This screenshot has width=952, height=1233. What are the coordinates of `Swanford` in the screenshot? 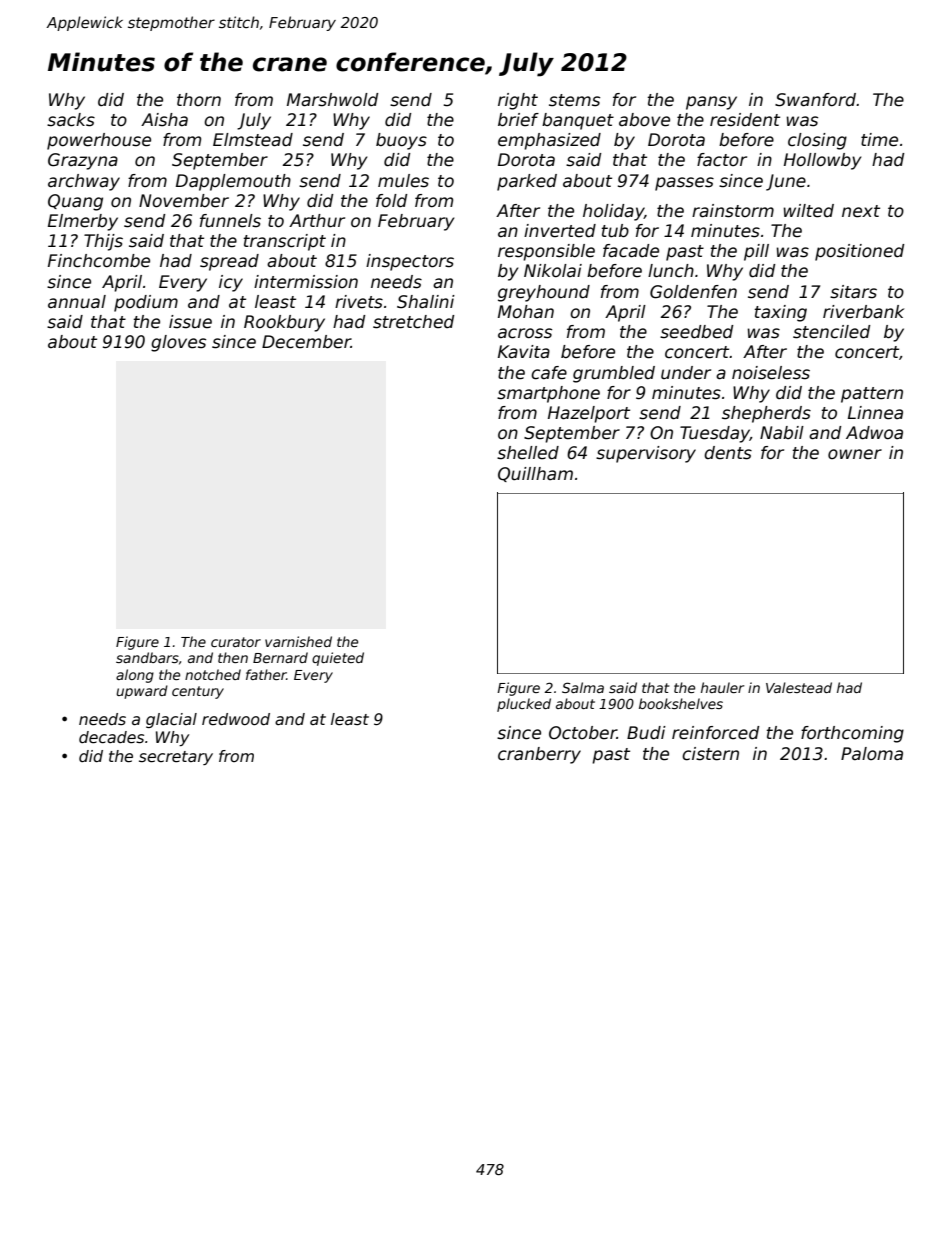 It's located at (815, 100).
